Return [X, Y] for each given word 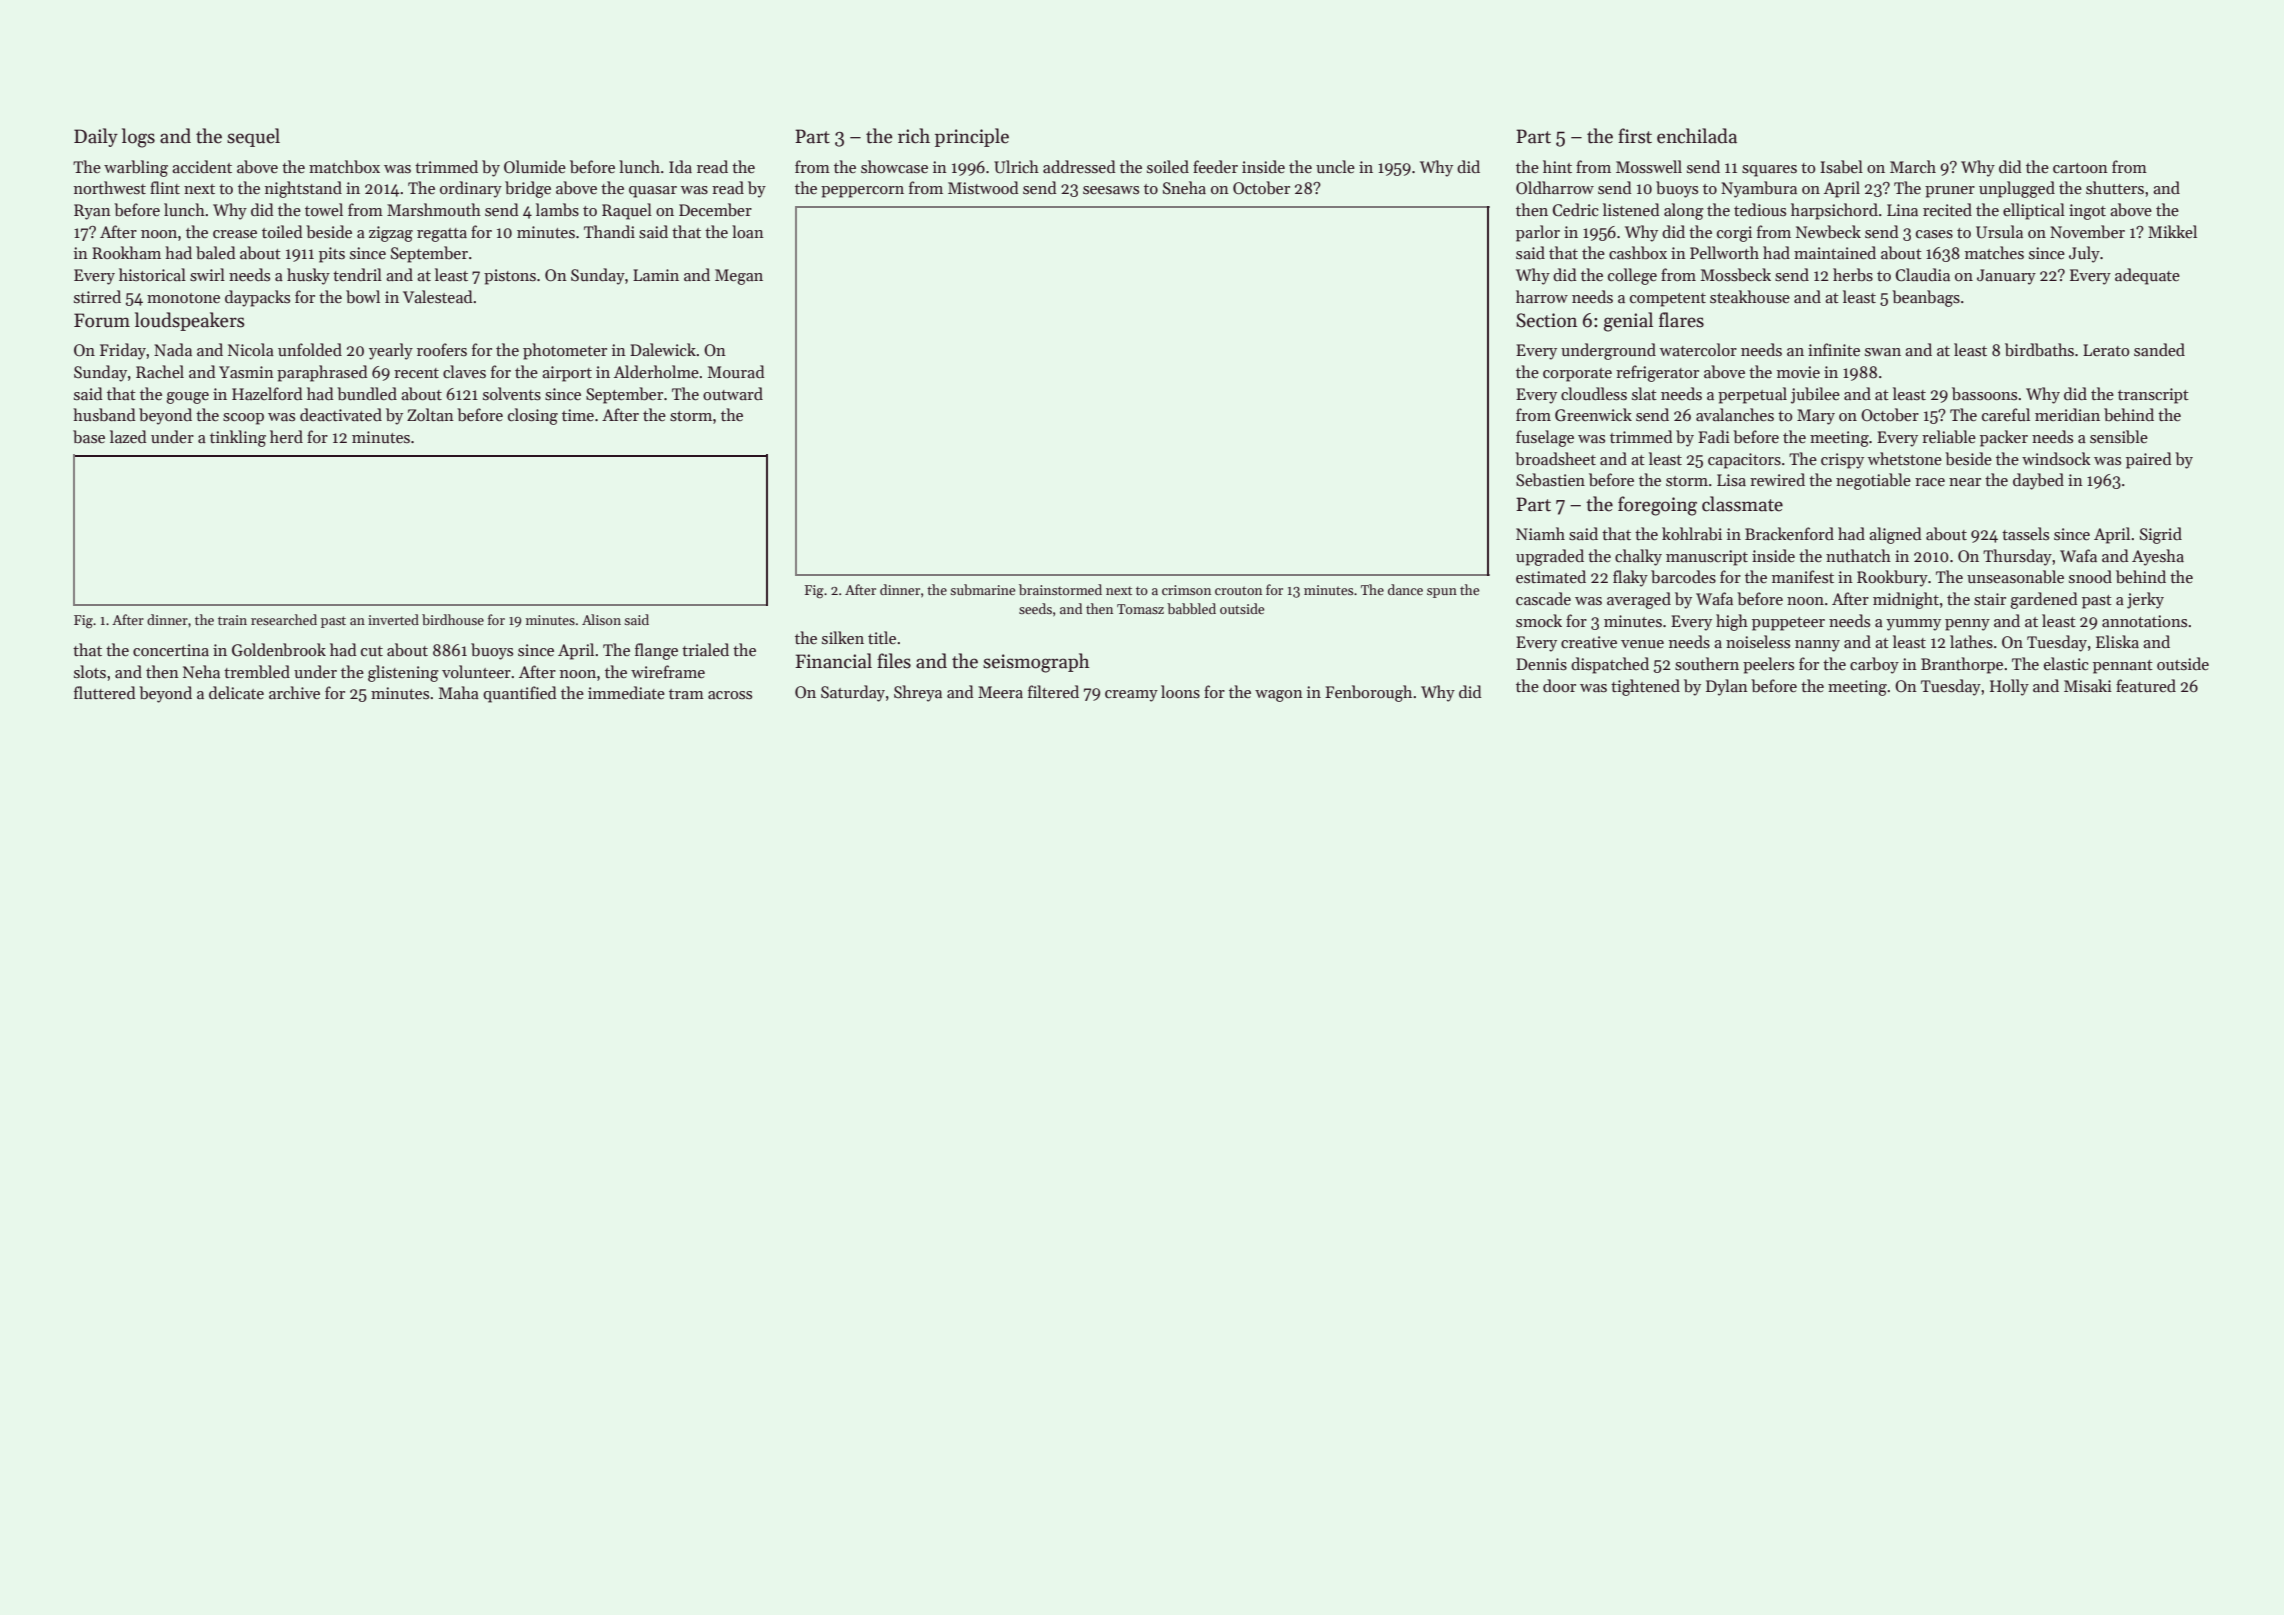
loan [748, 231]
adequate [2147, 276]
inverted [393, 619]
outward [733, 393]
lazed [128, 436]
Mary [1816, 417]
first [1635, 136]
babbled [1191, 608]
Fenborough [1368, 693]
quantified [520, 694]
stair [1990, 599]
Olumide [535, 167]
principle [972, 137]
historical [152, 274]
